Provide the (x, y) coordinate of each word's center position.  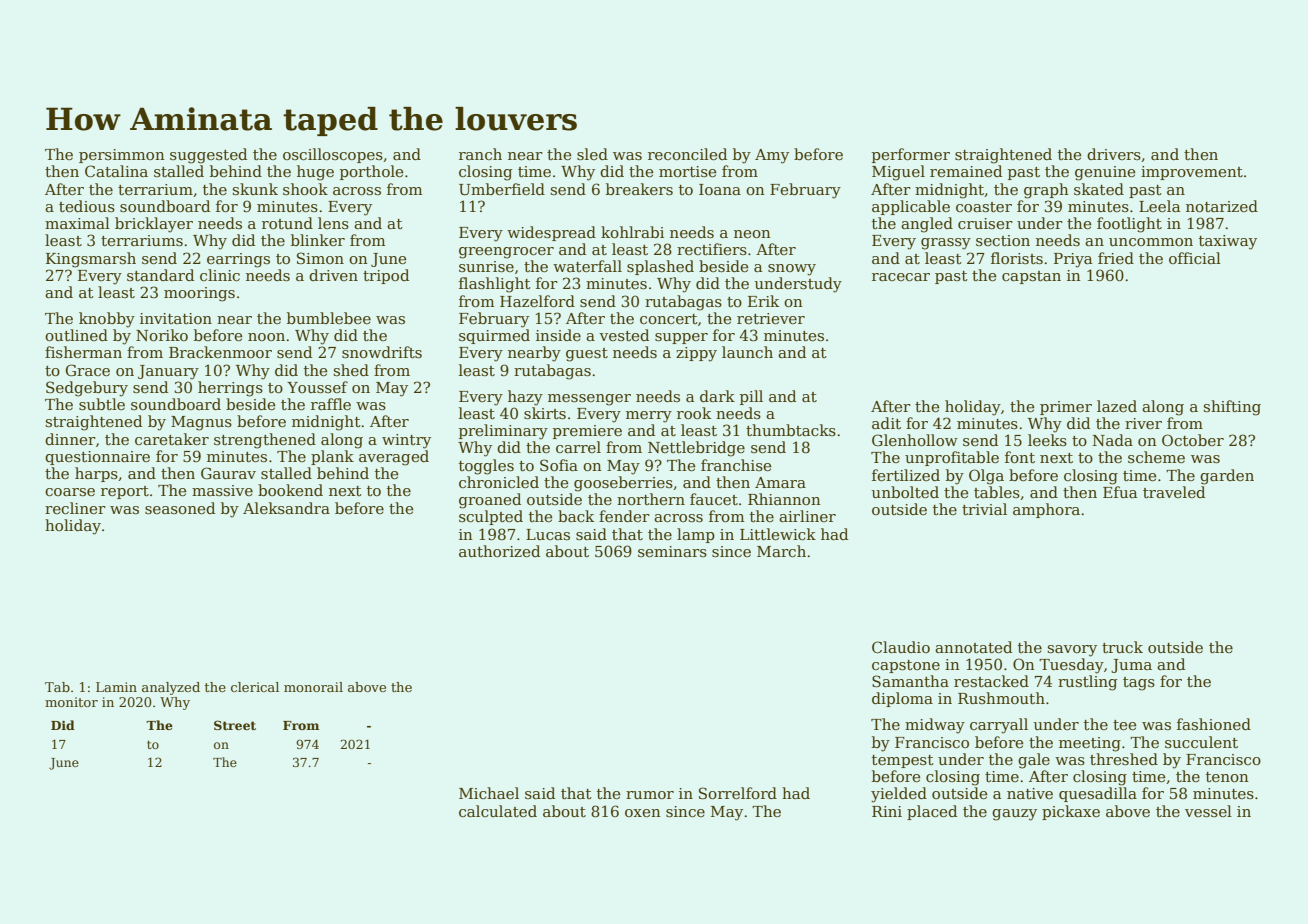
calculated (498, 811)
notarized (1222, 206)
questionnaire (97, 458)
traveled (1174, 492)
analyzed (171, 688)
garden (1227, 477)
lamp (696, 535)
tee (1124, 725)
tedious (87, 206)
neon (752, 234)
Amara (780, 482)
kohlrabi (632, 232)
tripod (386, 276)
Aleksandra (286, 508)
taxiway (1228, 242)
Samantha (910, 681)
